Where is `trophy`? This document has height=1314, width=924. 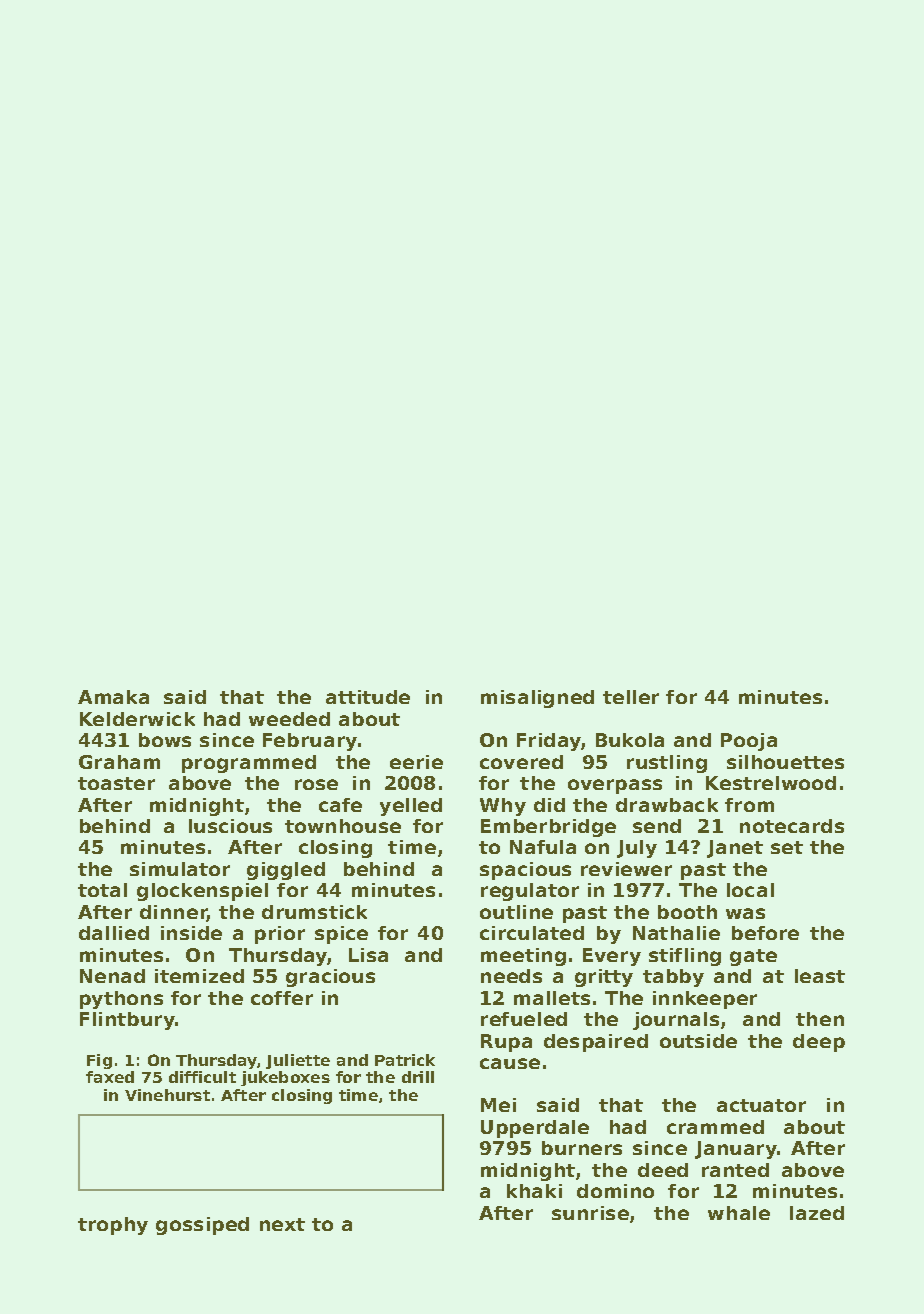 trophy is located at coordinates (113, 1226).
